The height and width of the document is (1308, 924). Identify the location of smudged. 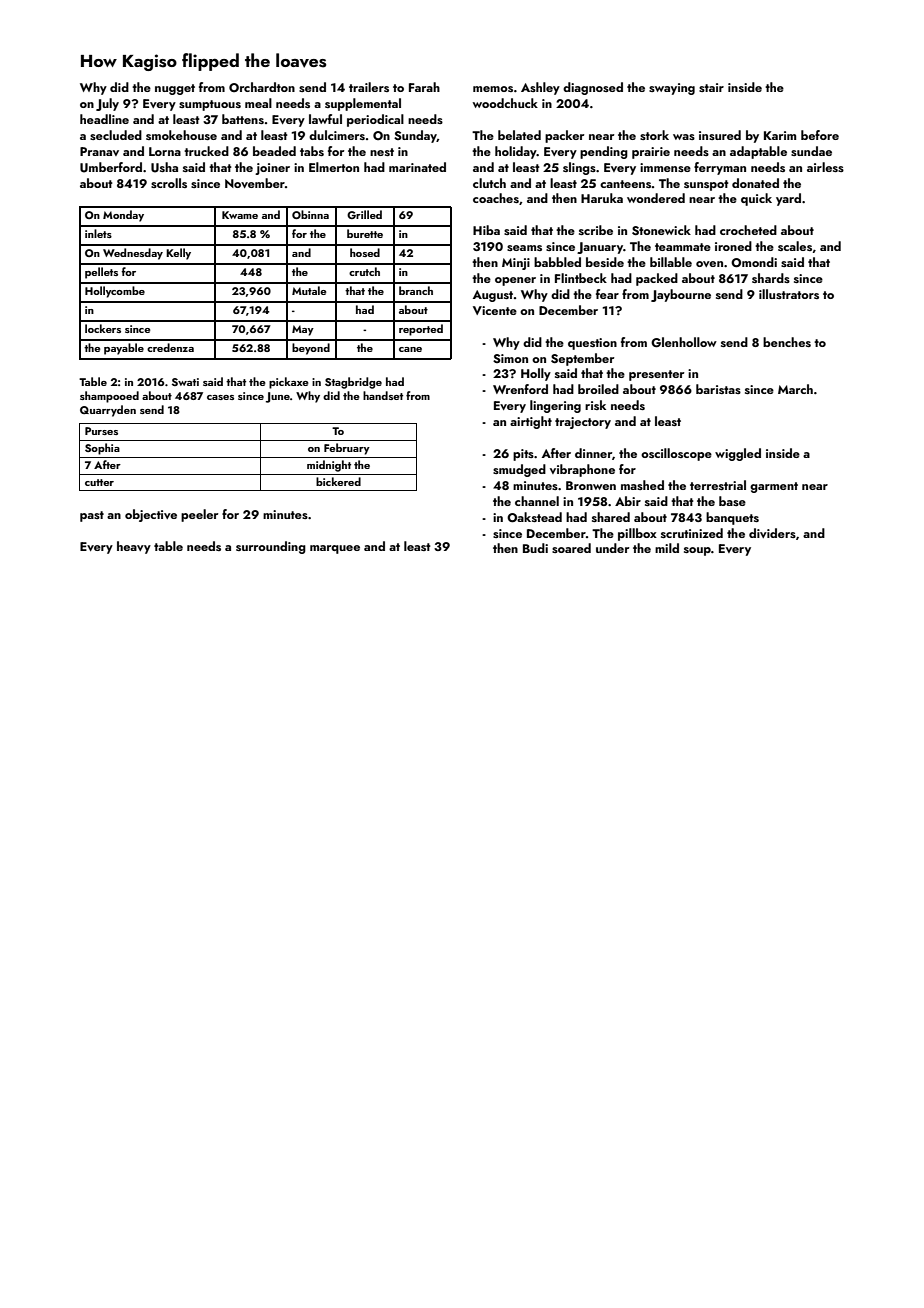
(519, 470).
